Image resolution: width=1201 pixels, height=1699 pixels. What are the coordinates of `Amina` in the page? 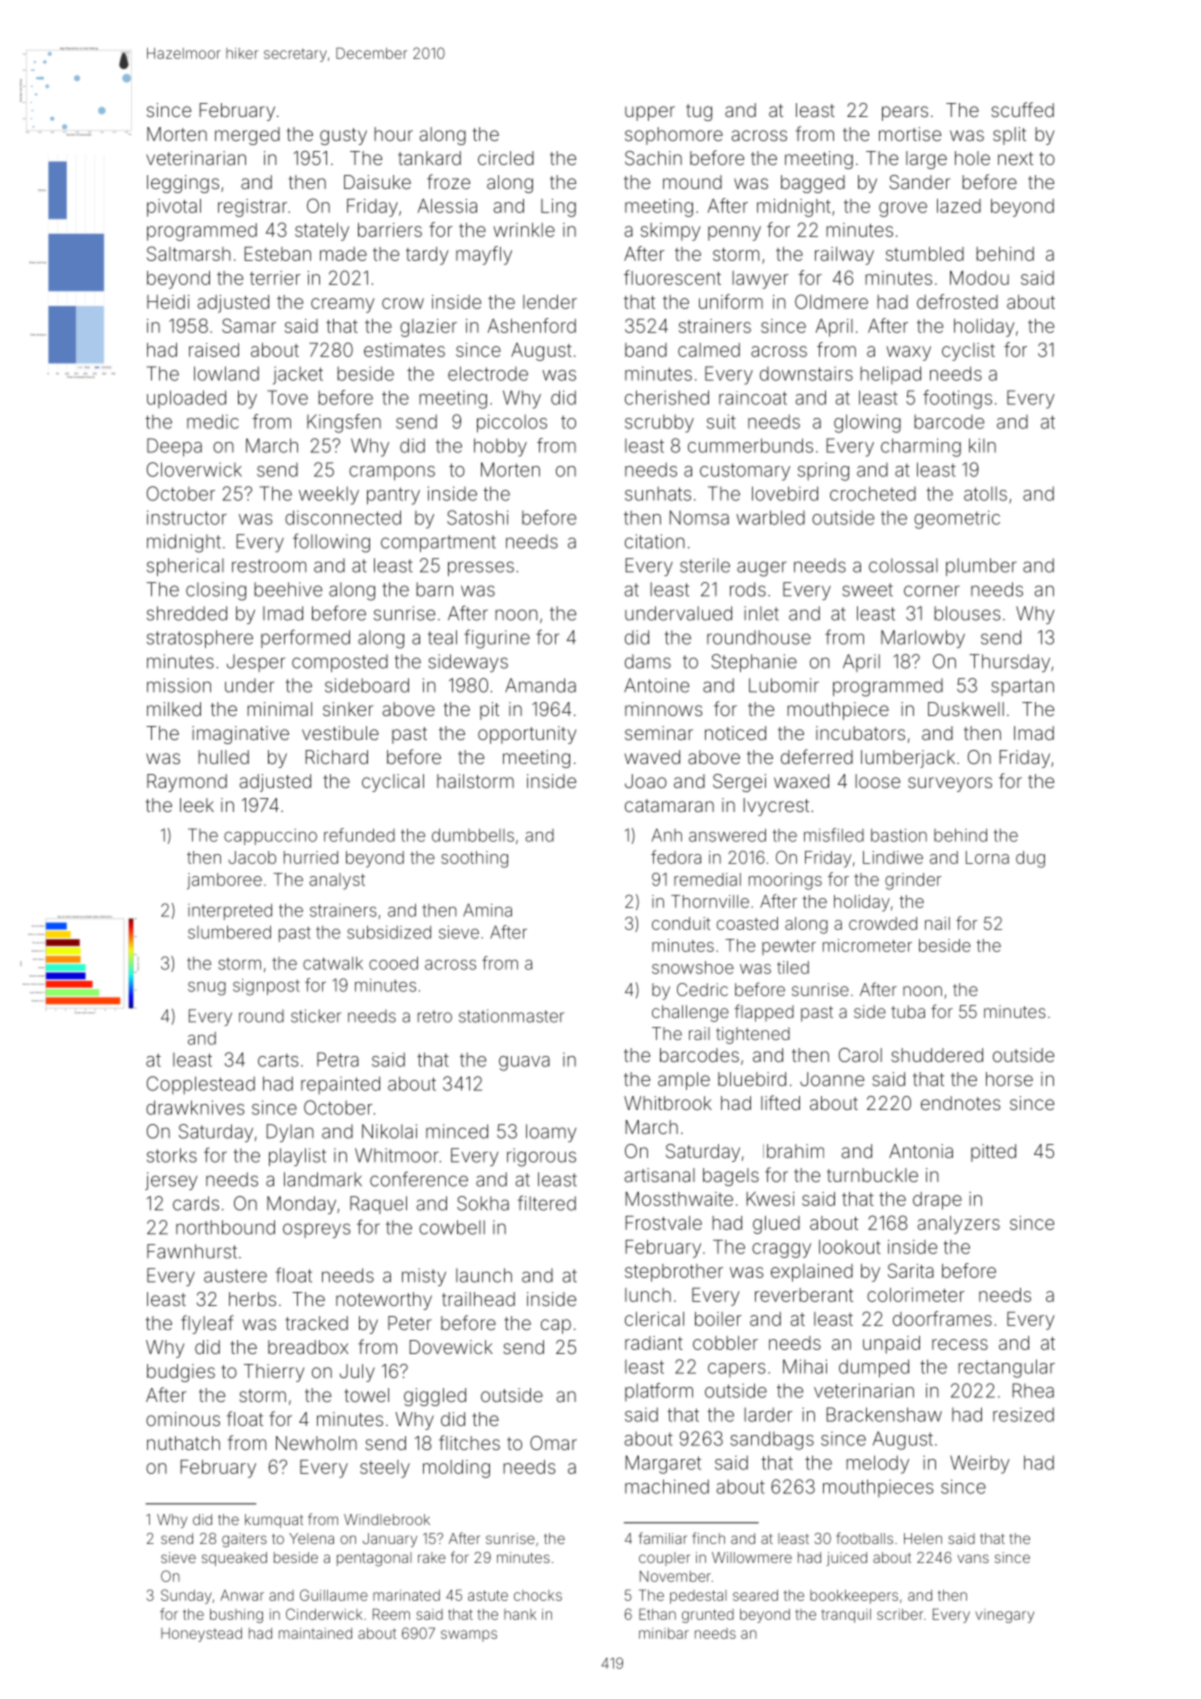 It's located at (487, 910).
